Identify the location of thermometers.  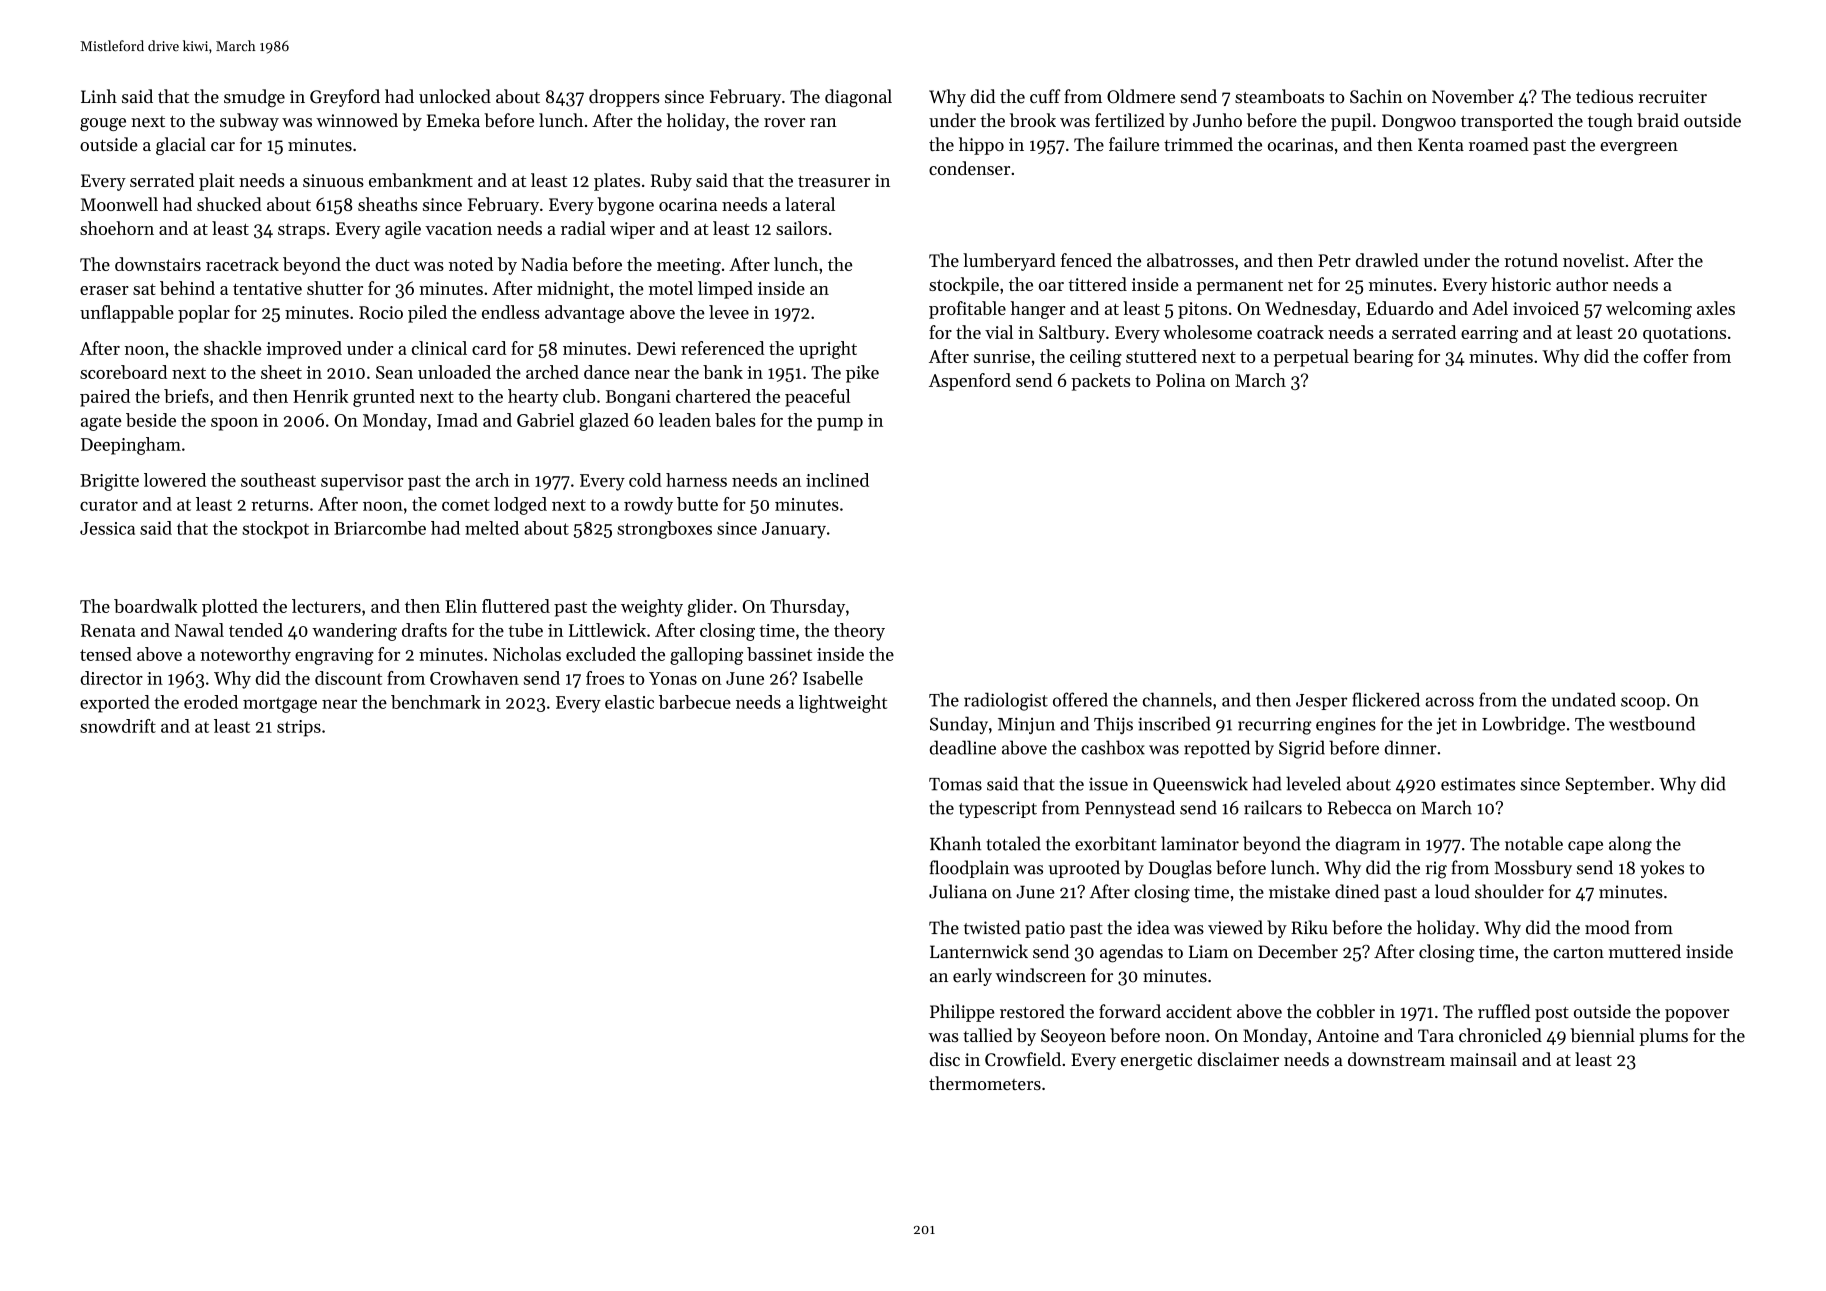
(985, 1083).
